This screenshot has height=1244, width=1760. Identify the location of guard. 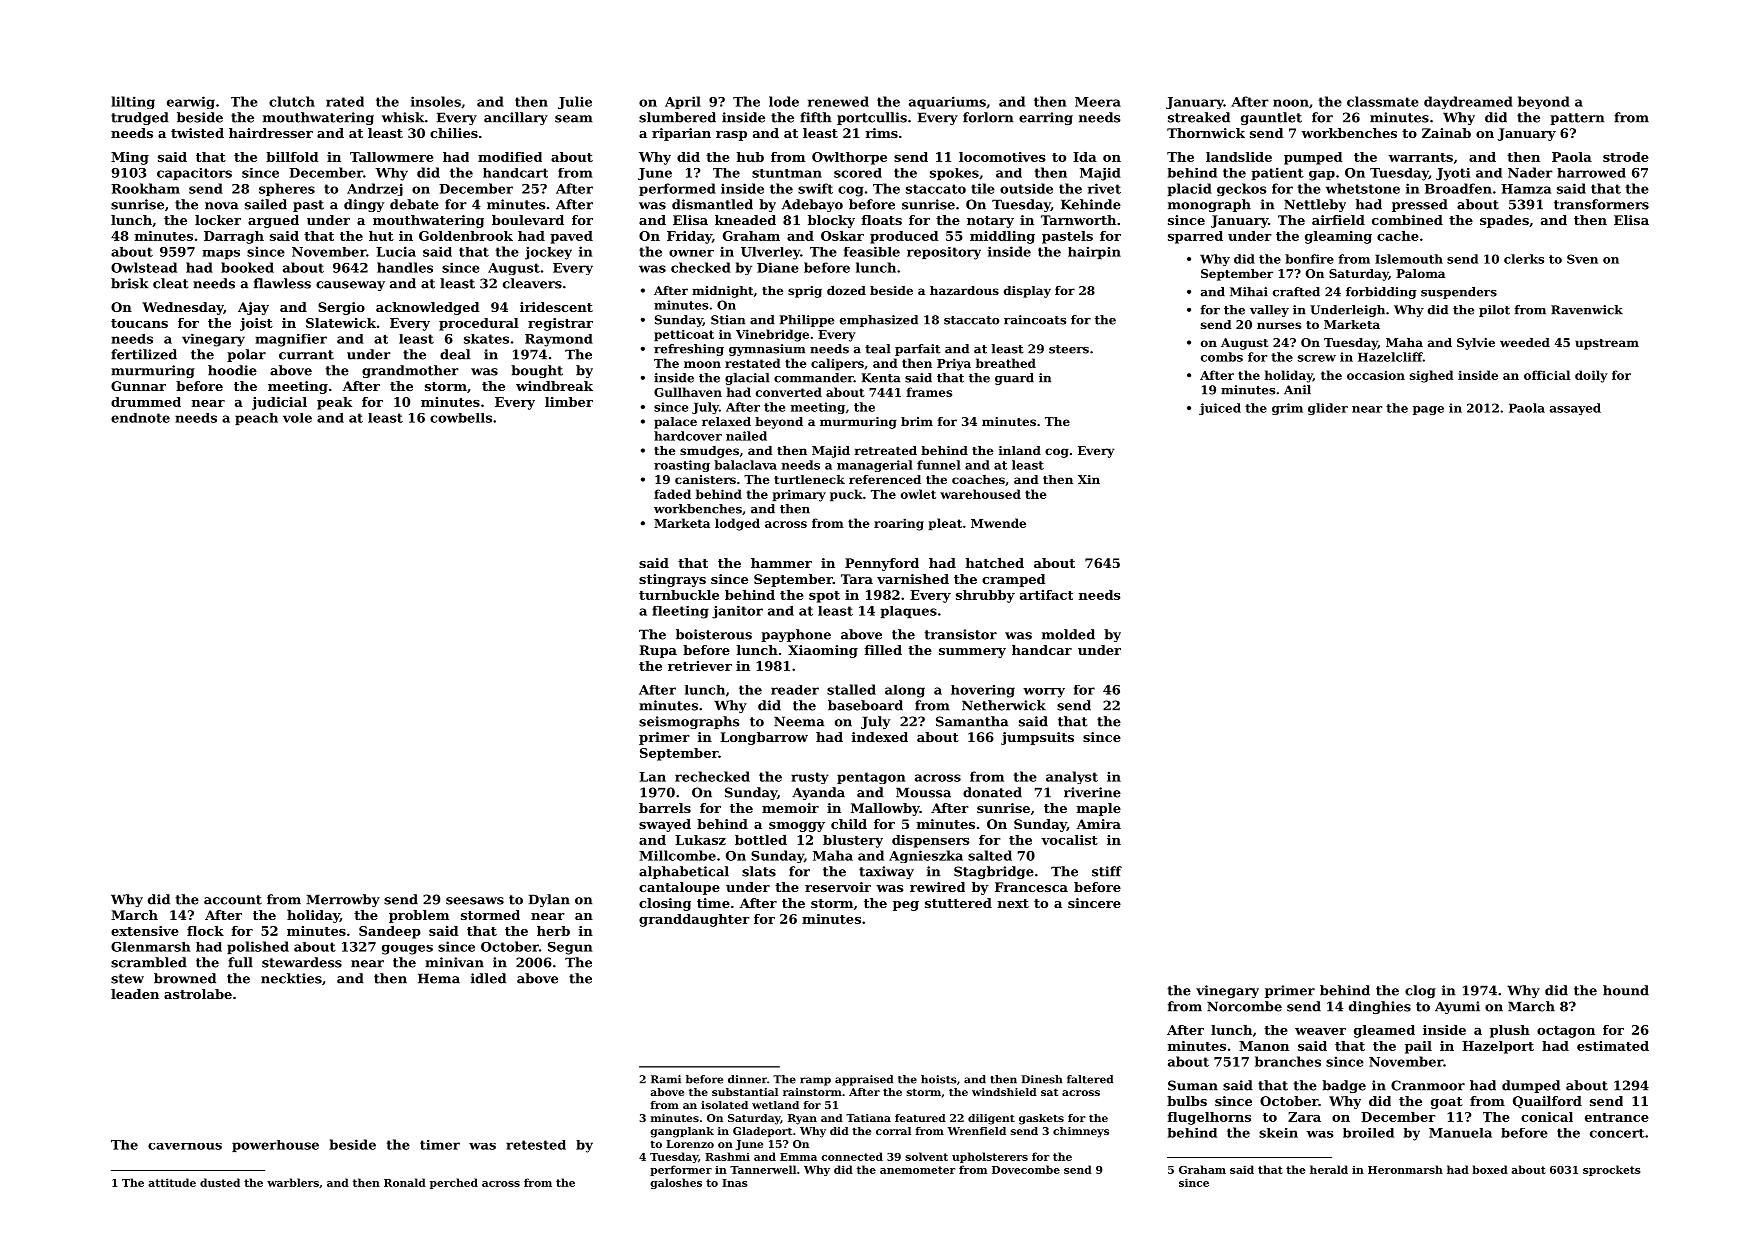
(1014, 379).
